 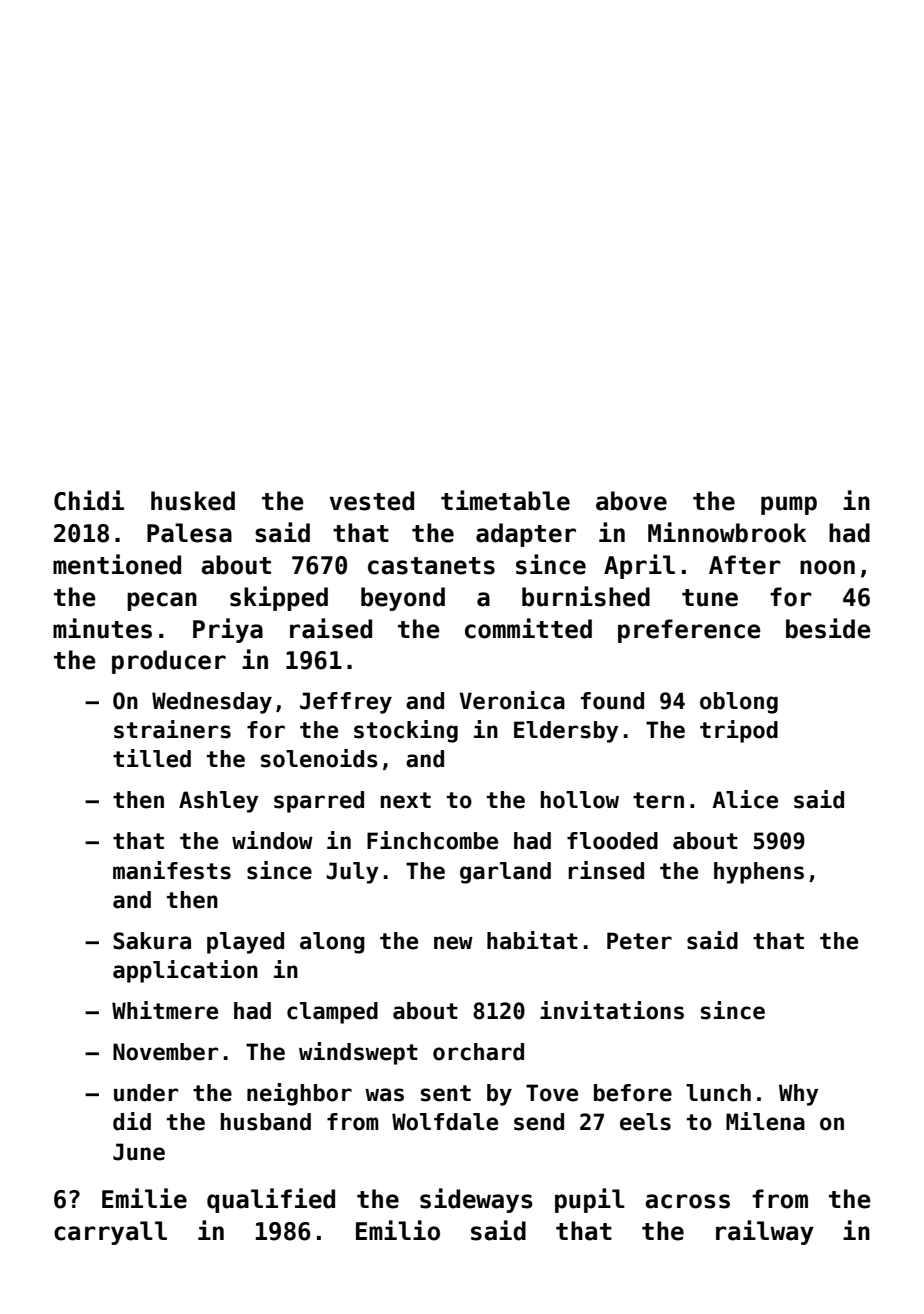 I want to click on above, so click(x=631, y=501).
